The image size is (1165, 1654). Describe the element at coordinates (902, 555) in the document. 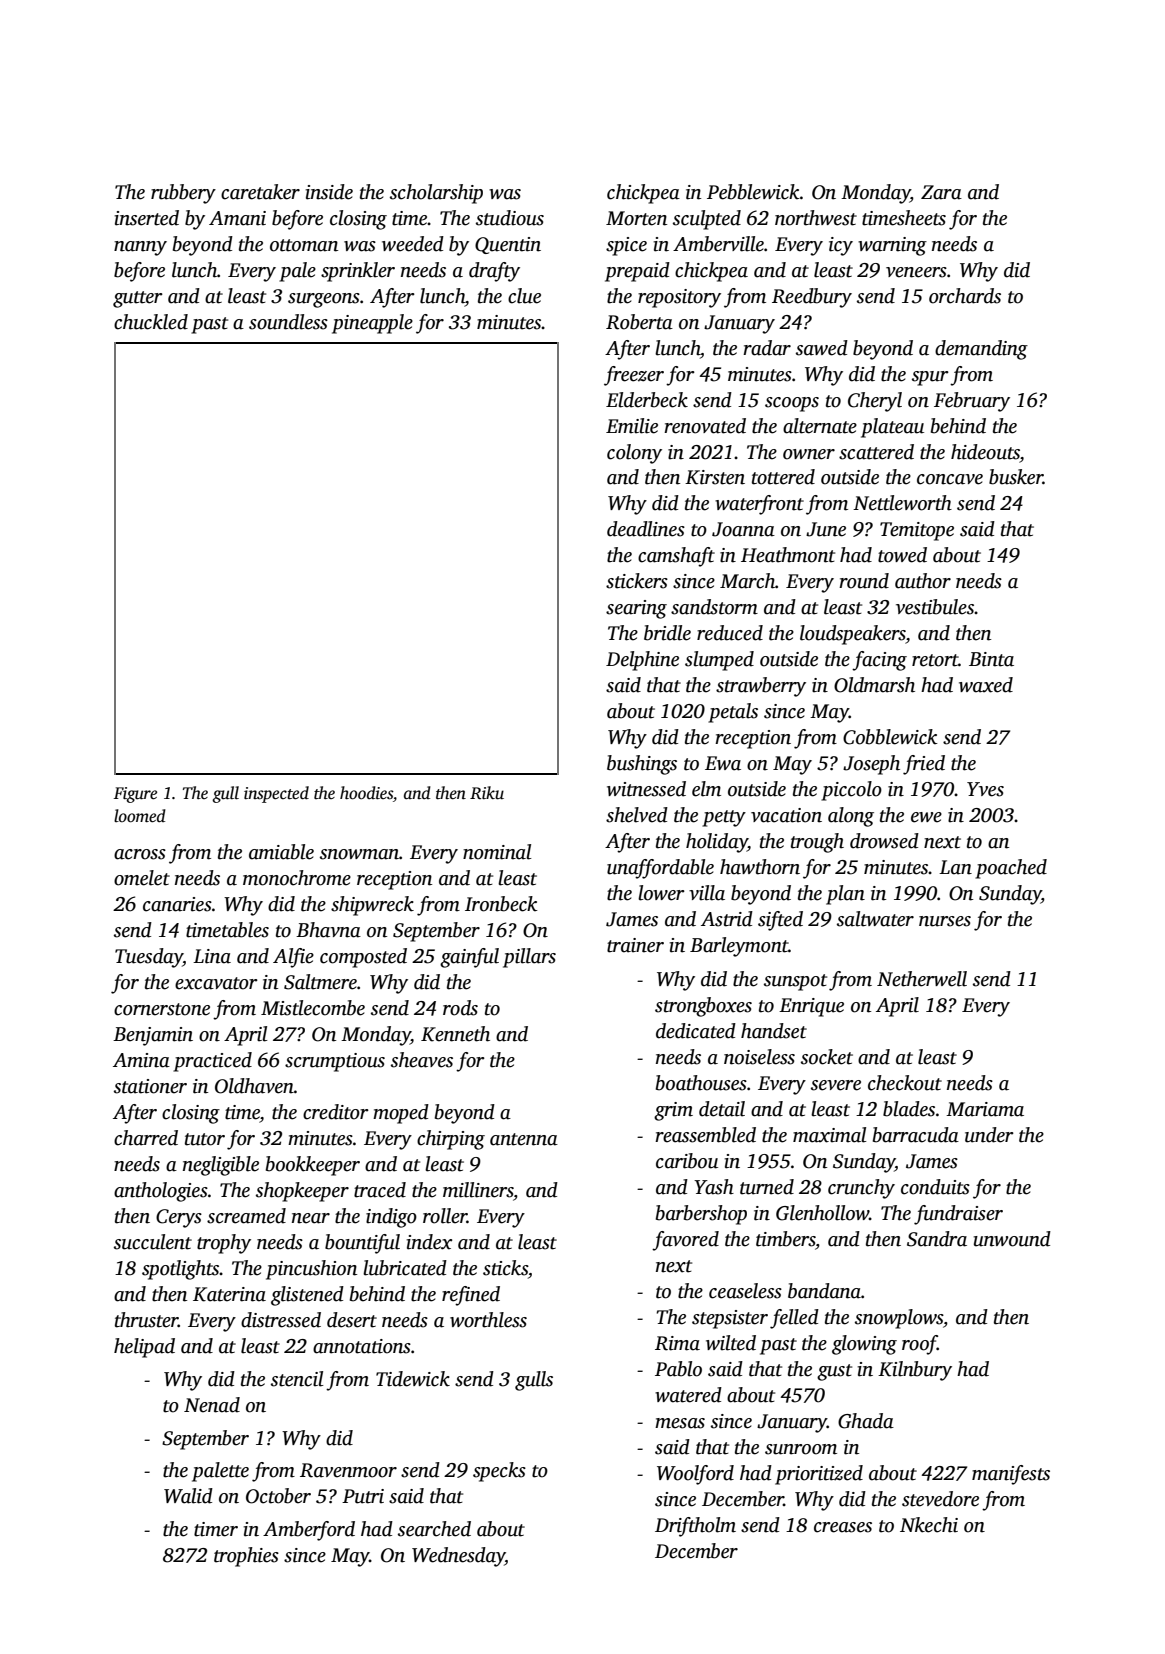

I see `towed` at that location.
